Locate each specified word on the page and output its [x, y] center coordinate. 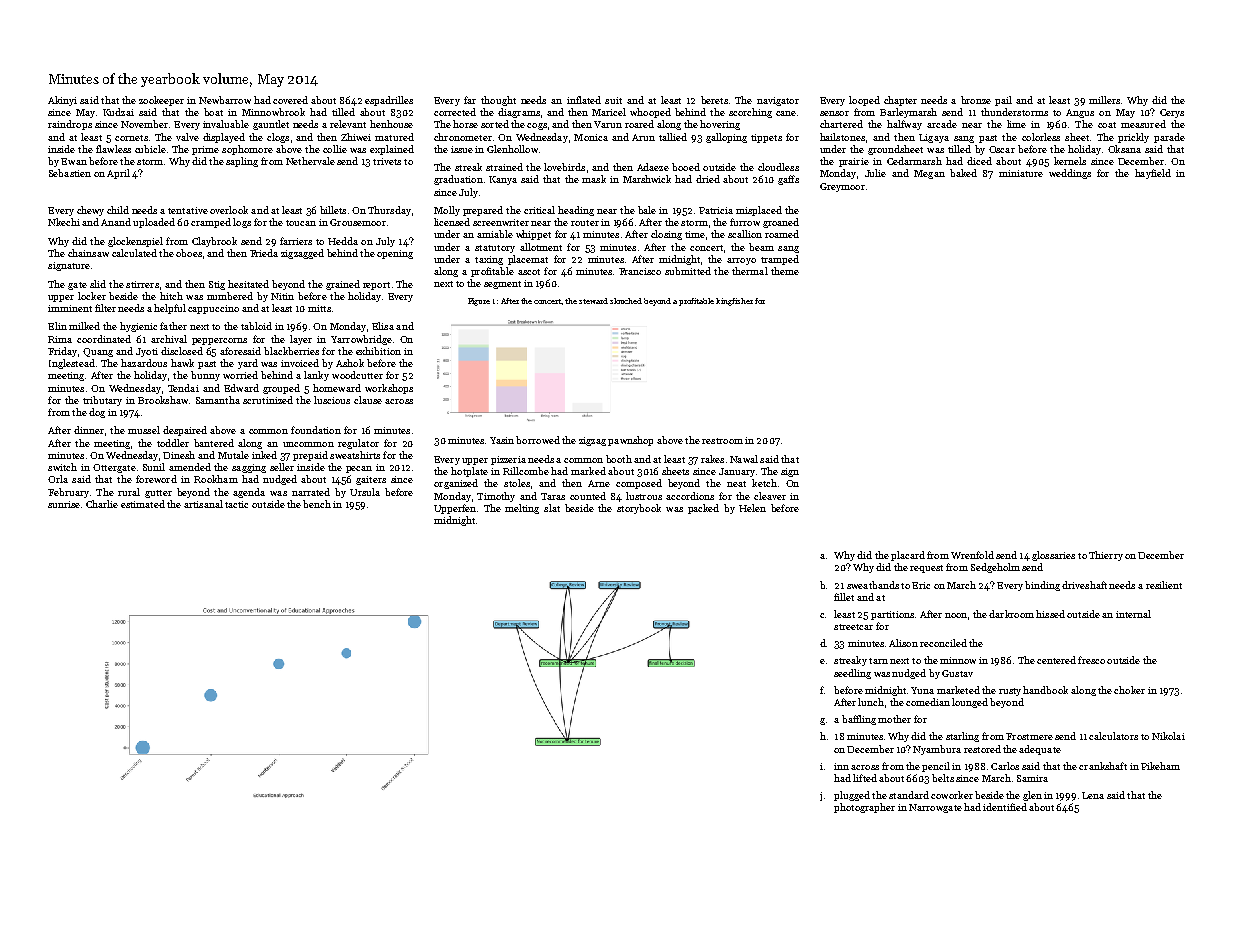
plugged [852, 796]
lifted [865, 778]
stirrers [142, 284]
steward [593, 301]
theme [785, 271]
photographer [864, 808]
